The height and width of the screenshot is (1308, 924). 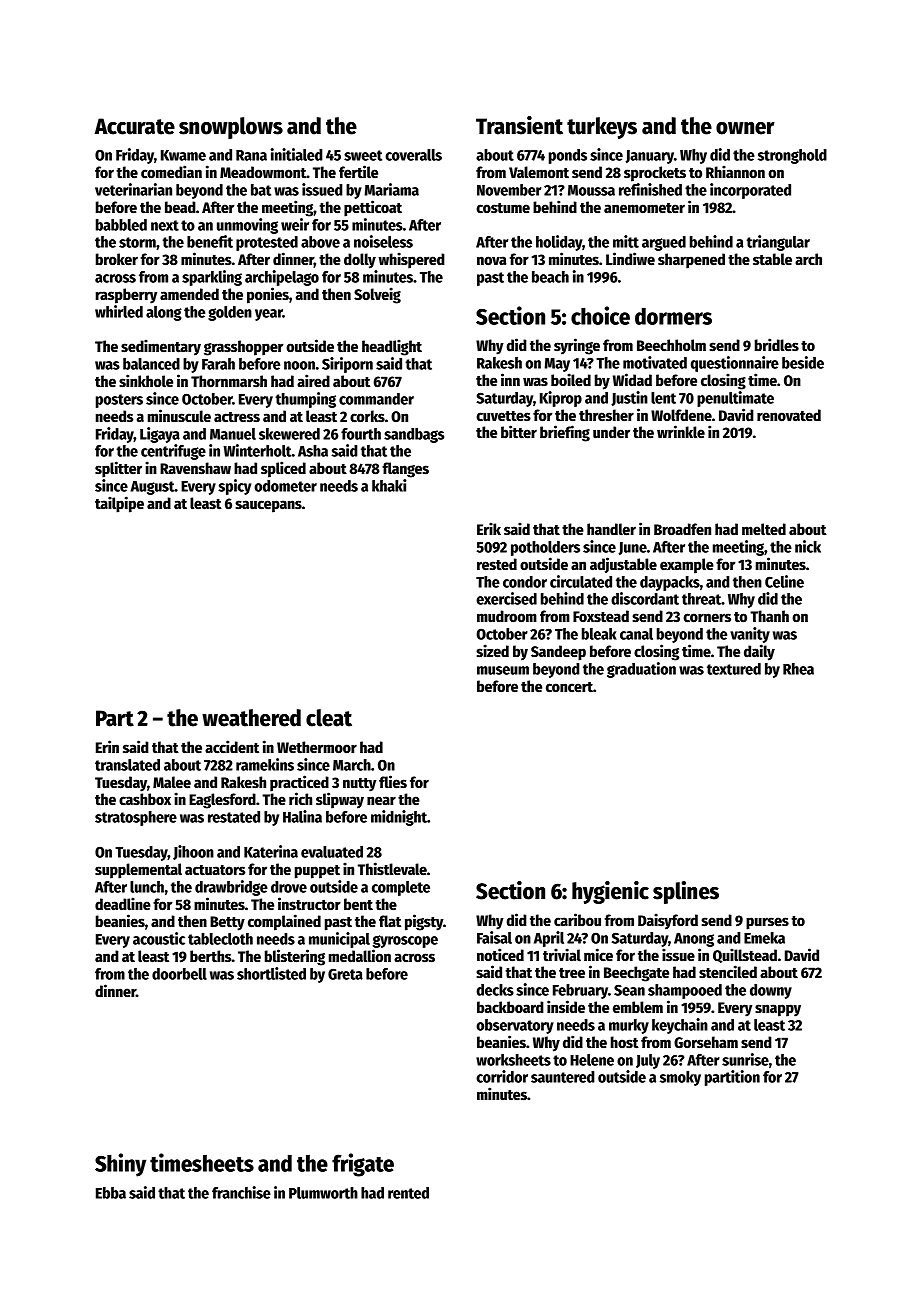 I want to click on Ebba, so click(x=111, y=1193).
